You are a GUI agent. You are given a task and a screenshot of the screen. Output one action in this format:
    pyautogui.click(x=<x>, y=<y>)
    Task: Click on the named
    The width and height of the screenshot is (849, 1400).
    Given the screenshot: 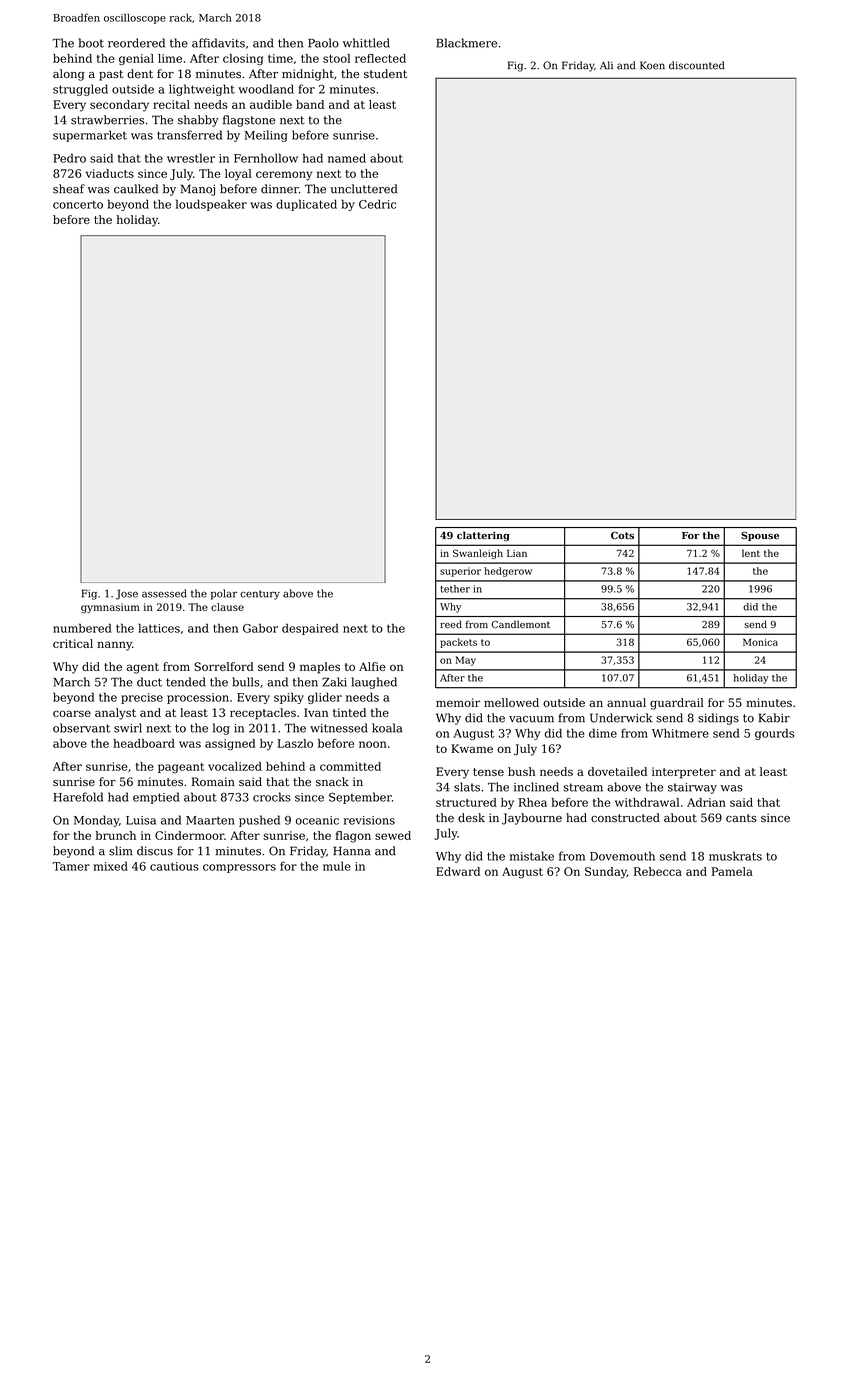 What is the action you would take?
    pyautogui.click(x=347, y=158)
